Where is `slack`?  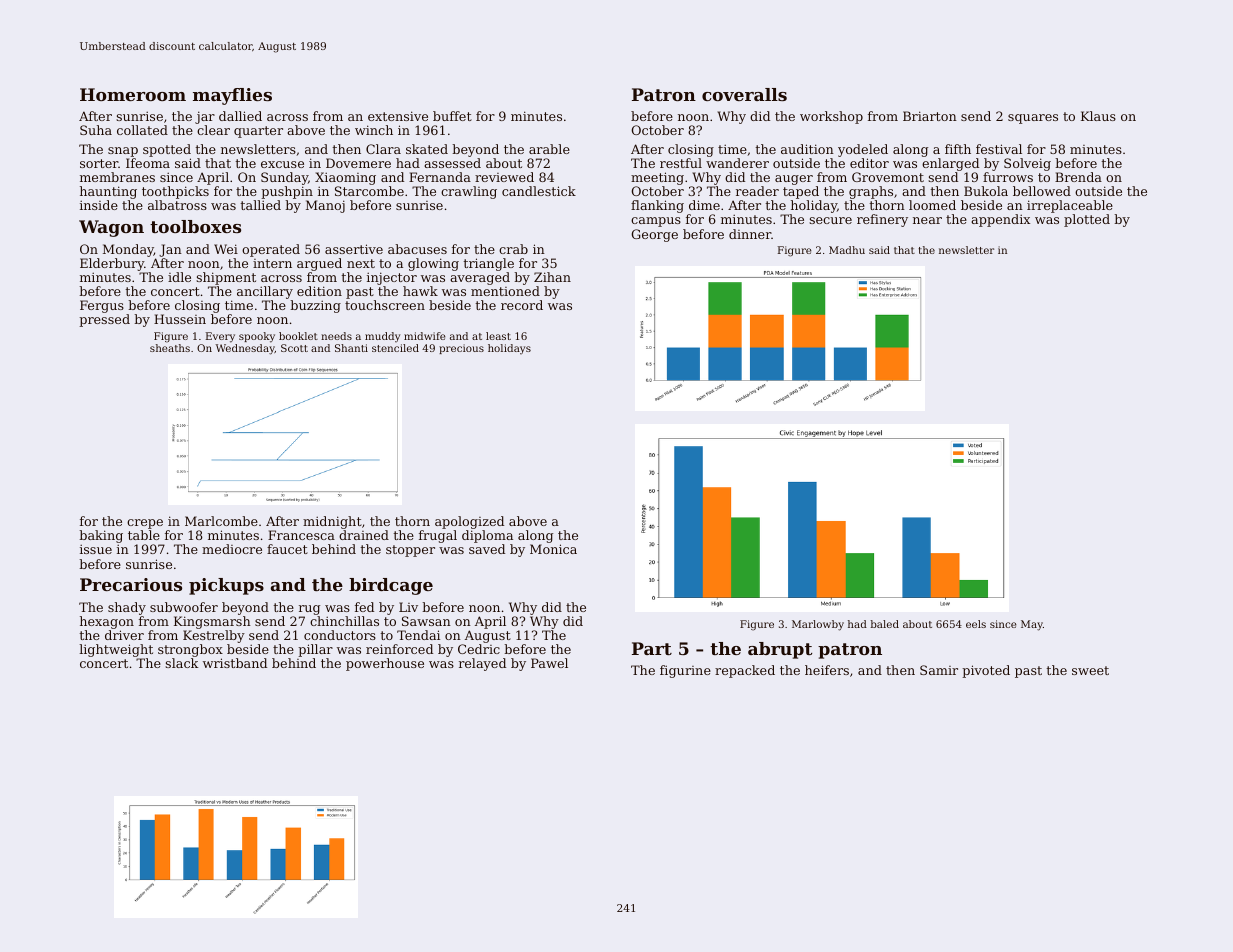
slack is located at coordinates (182, 663).
